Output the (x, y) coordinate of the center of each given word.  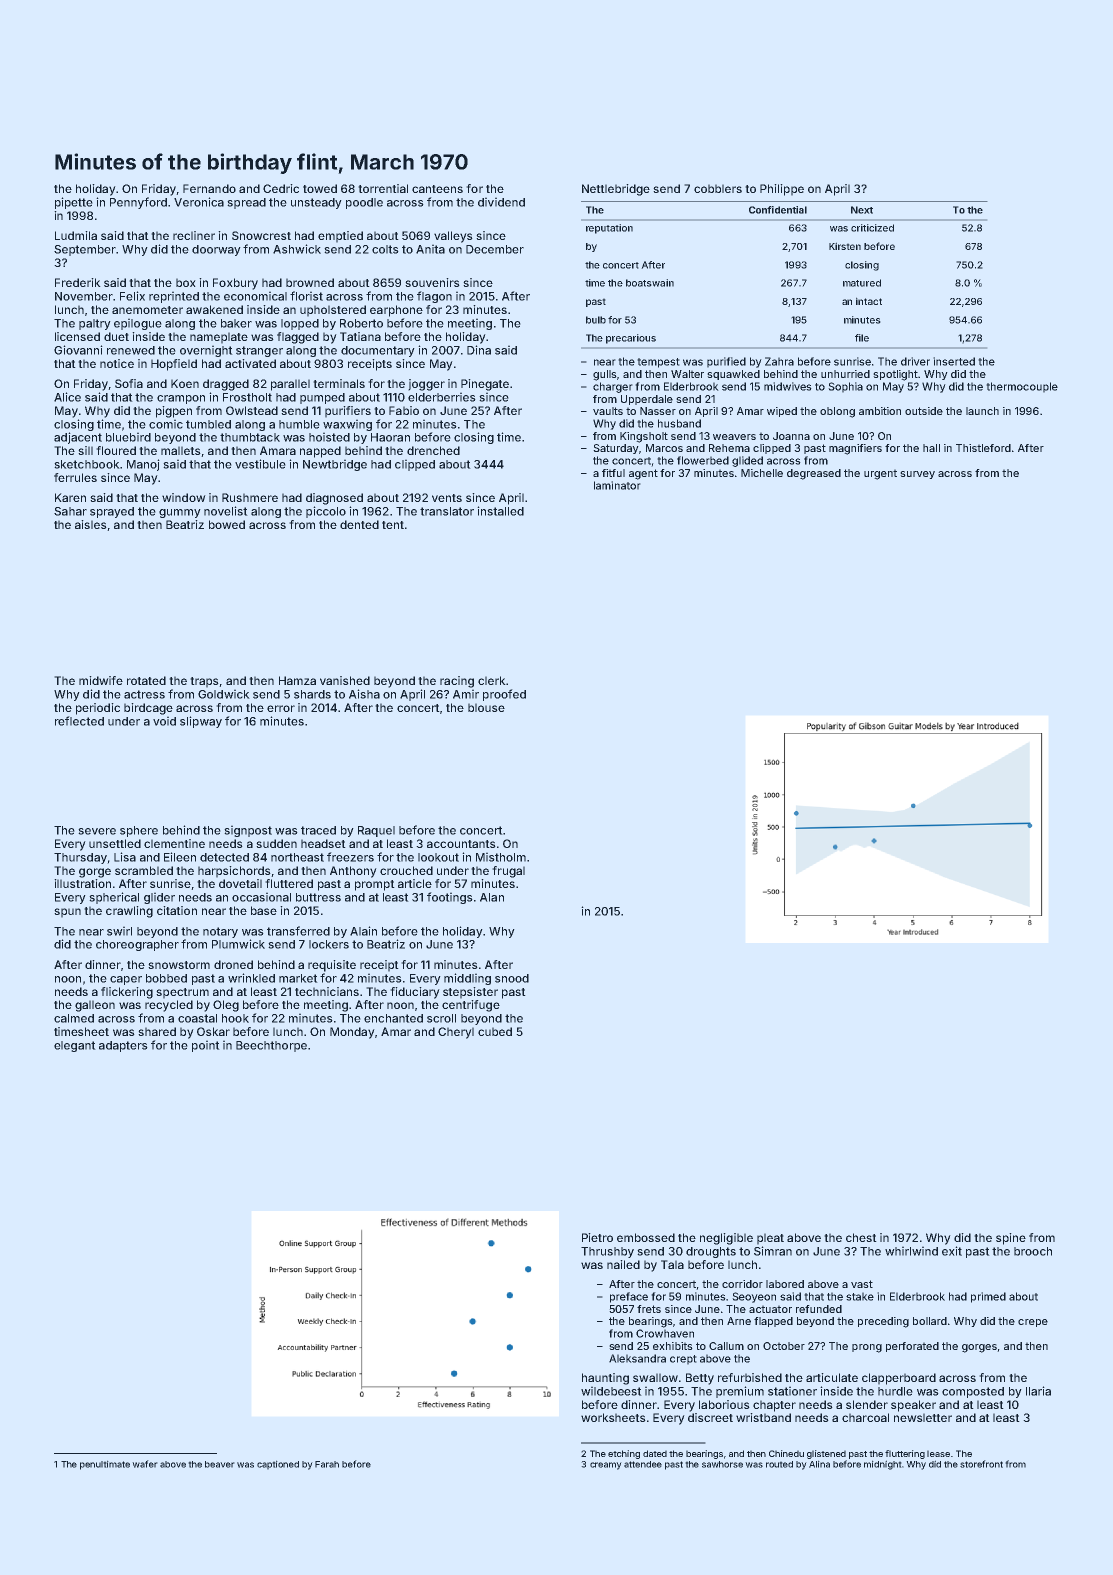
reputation (609, 229)
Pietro (597, 1237)
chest (861, 1237)
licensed (77, 336)
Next (862, 210)
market (298, 978)
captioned (278, 1465)
